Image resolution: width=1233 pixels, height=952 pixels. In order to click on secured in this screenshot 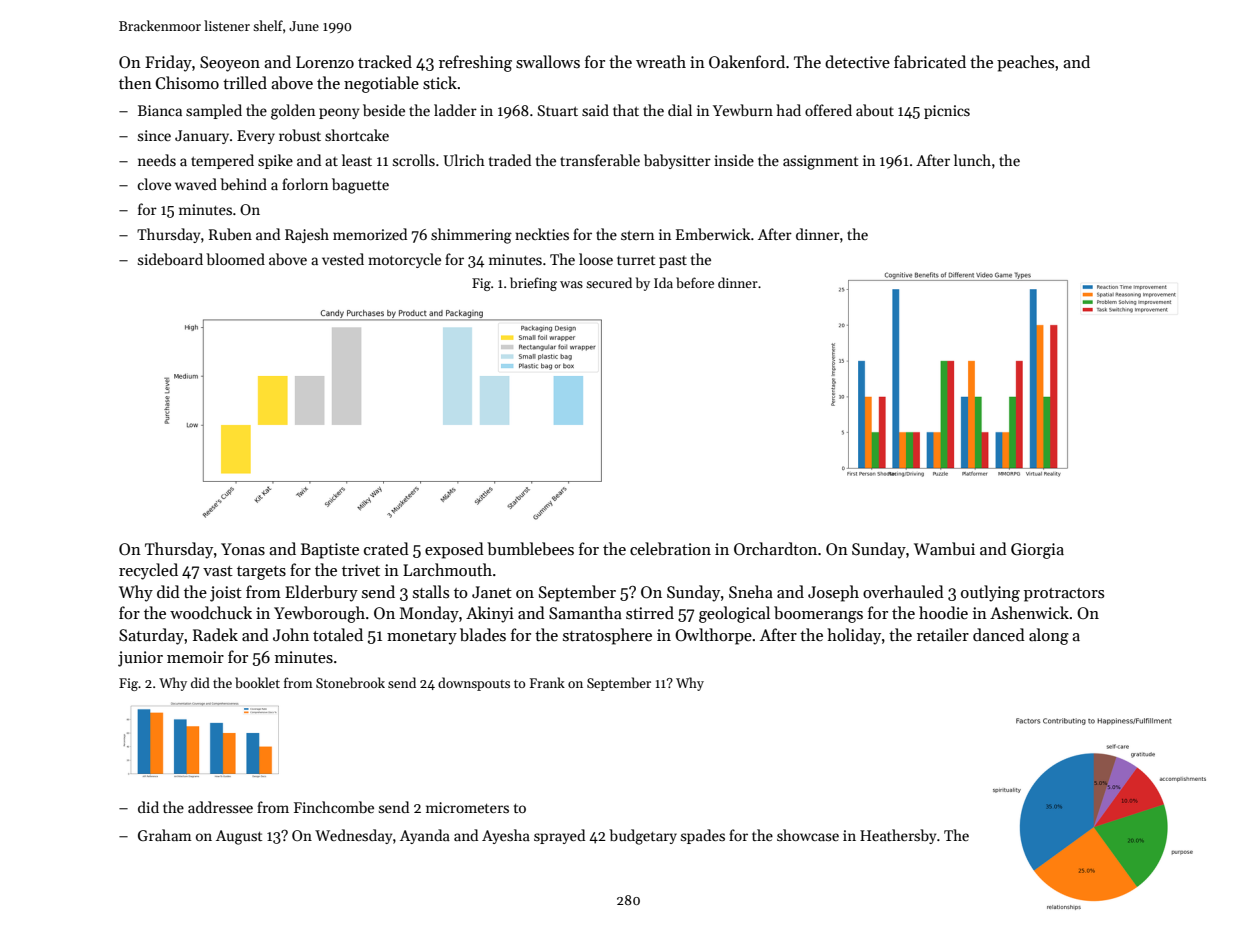, I will do `click(609, 282)`.
